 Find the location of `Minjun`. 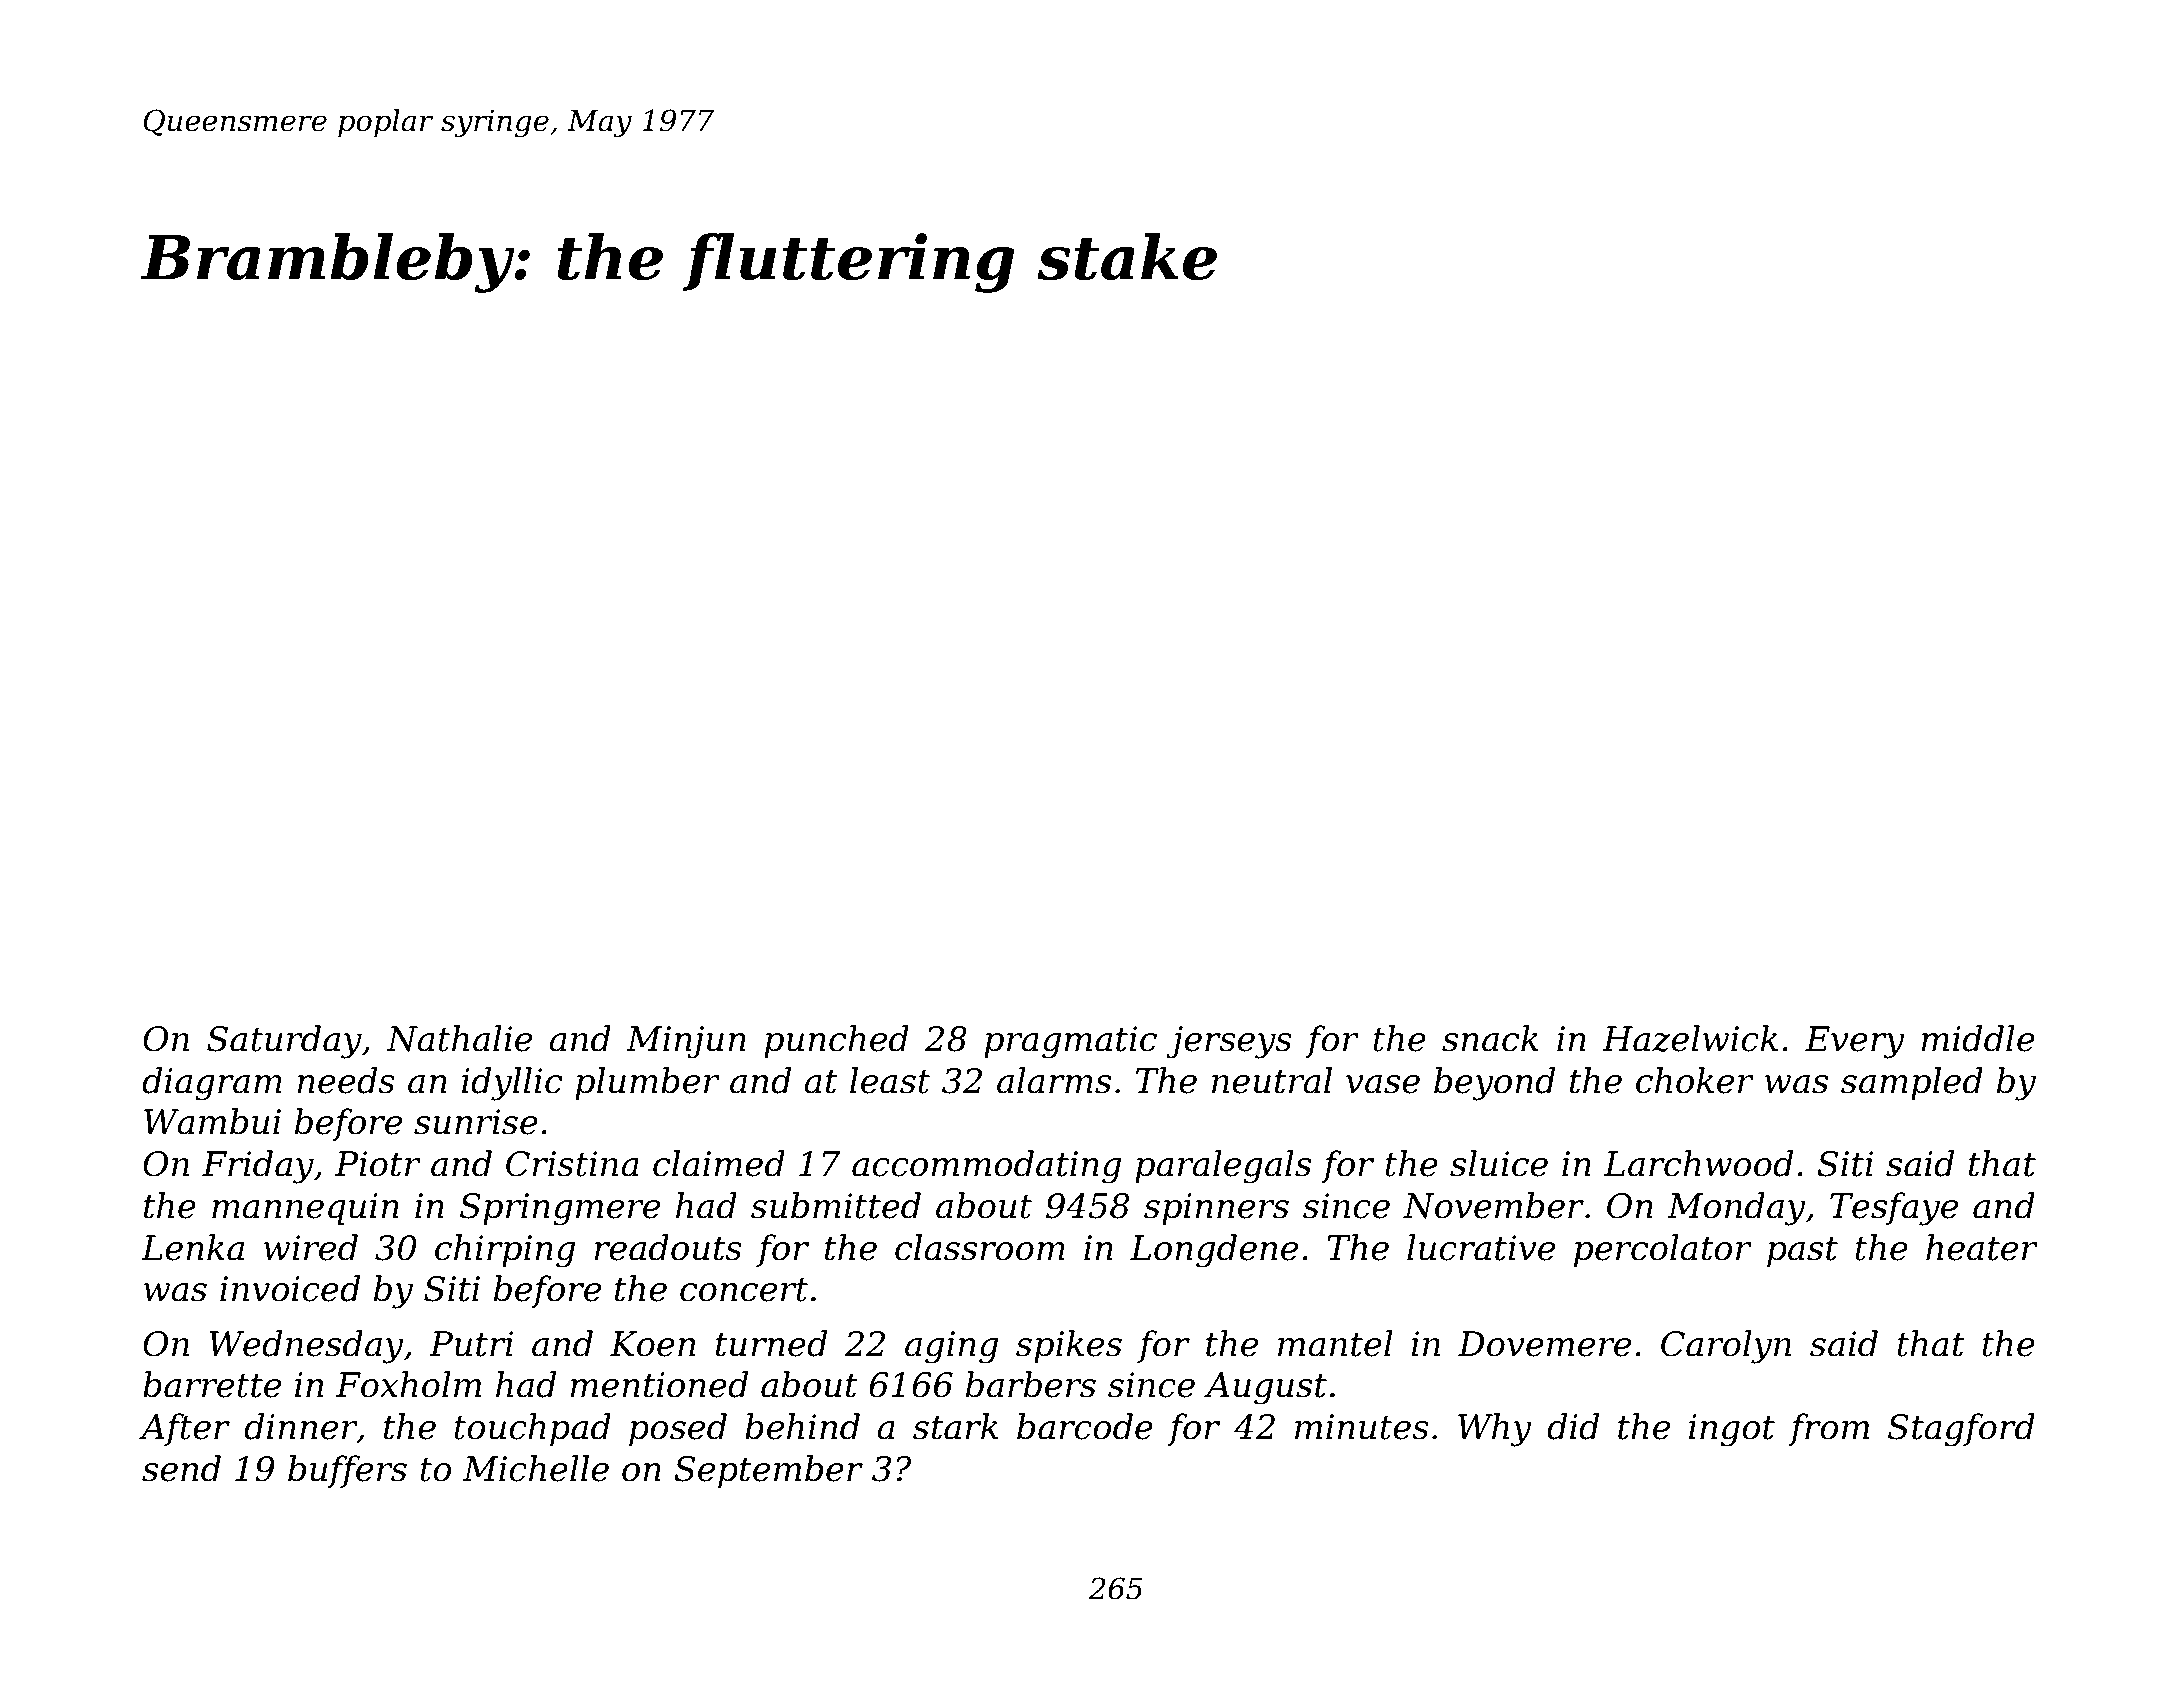

Minjun is located at coordinates (686, 1042).
